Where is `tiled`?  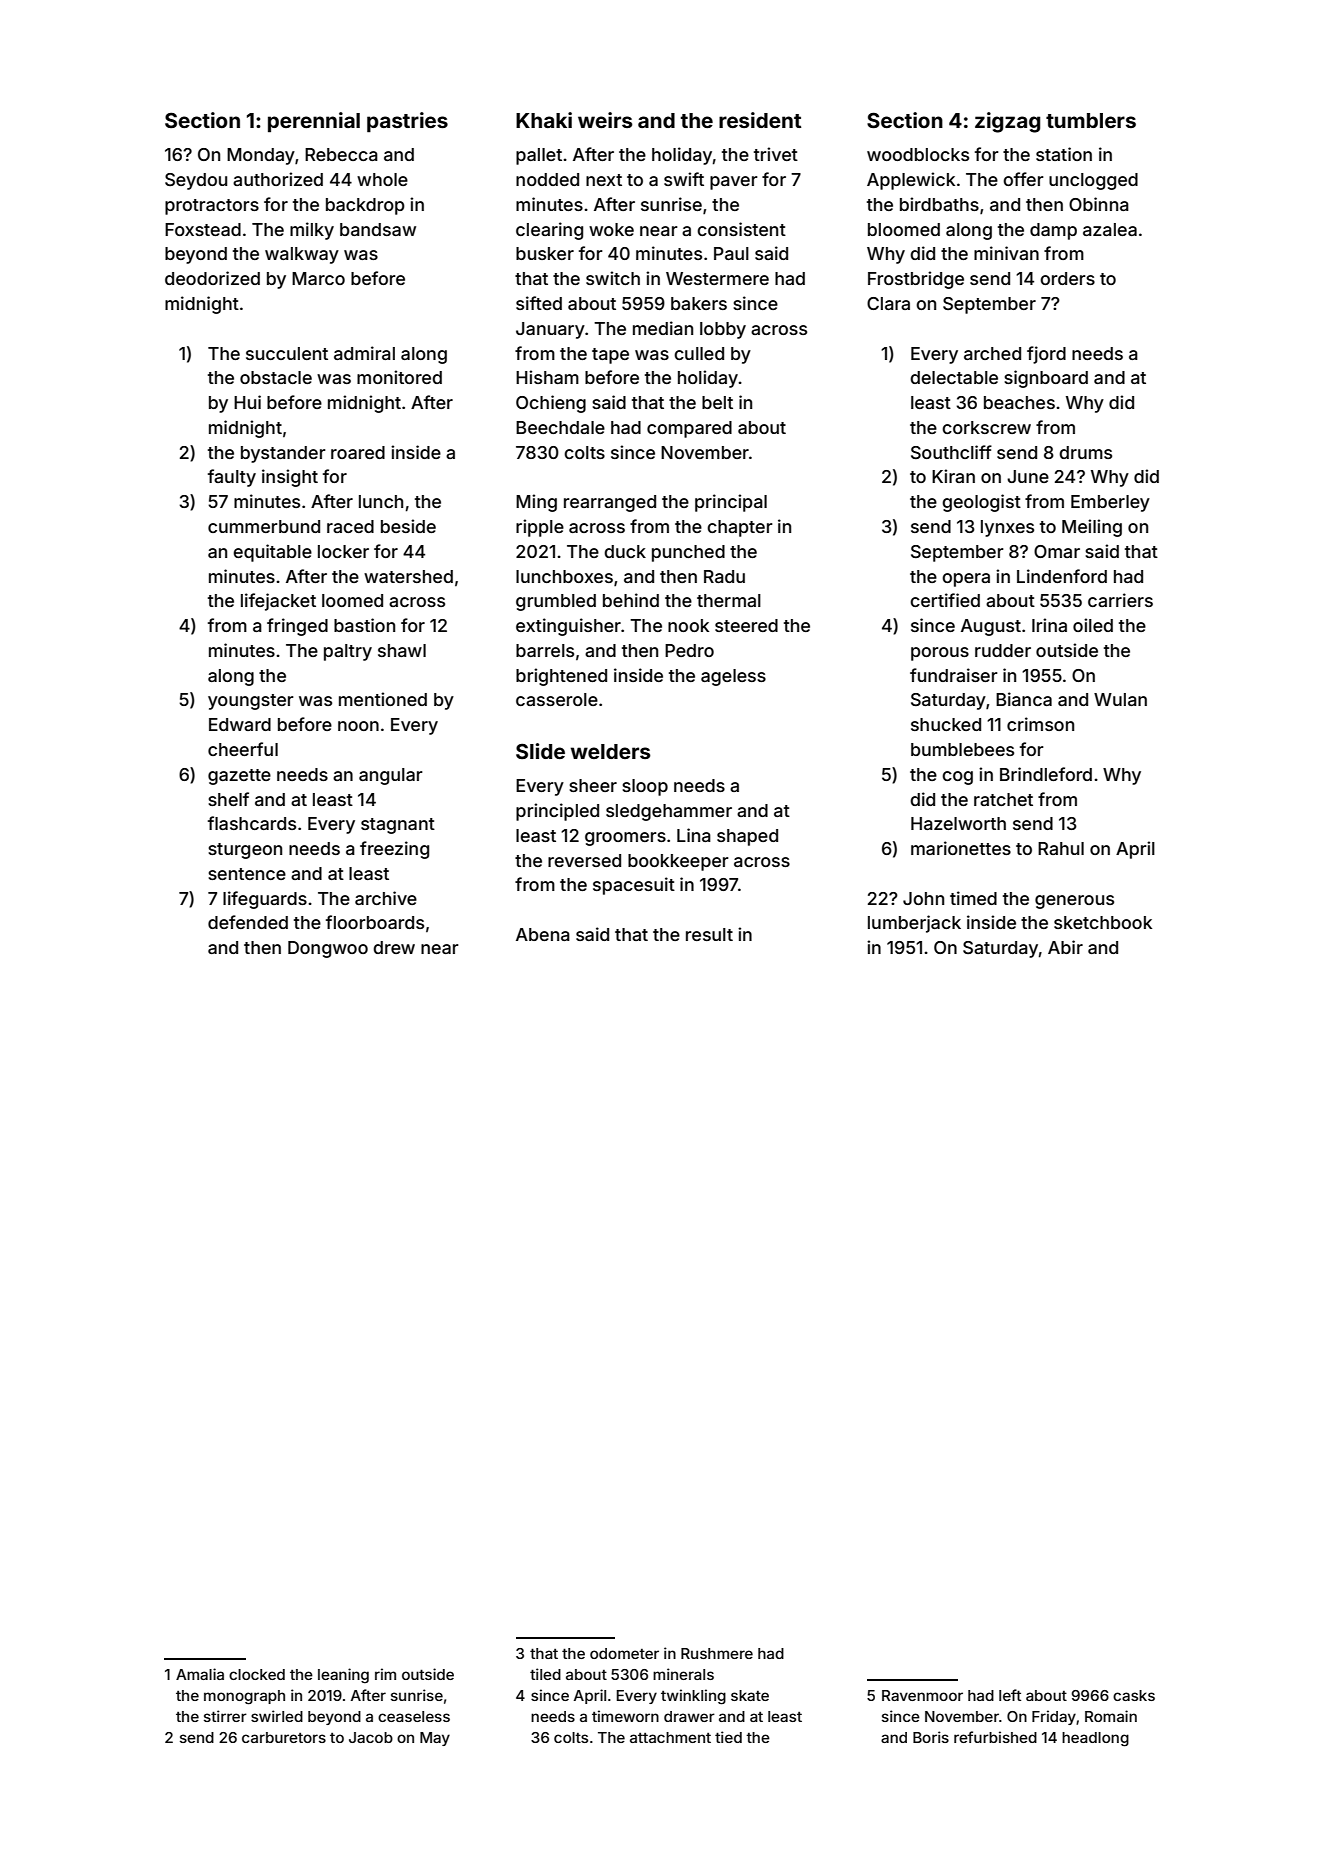 tiled is located at coordinates (545, 1674).
